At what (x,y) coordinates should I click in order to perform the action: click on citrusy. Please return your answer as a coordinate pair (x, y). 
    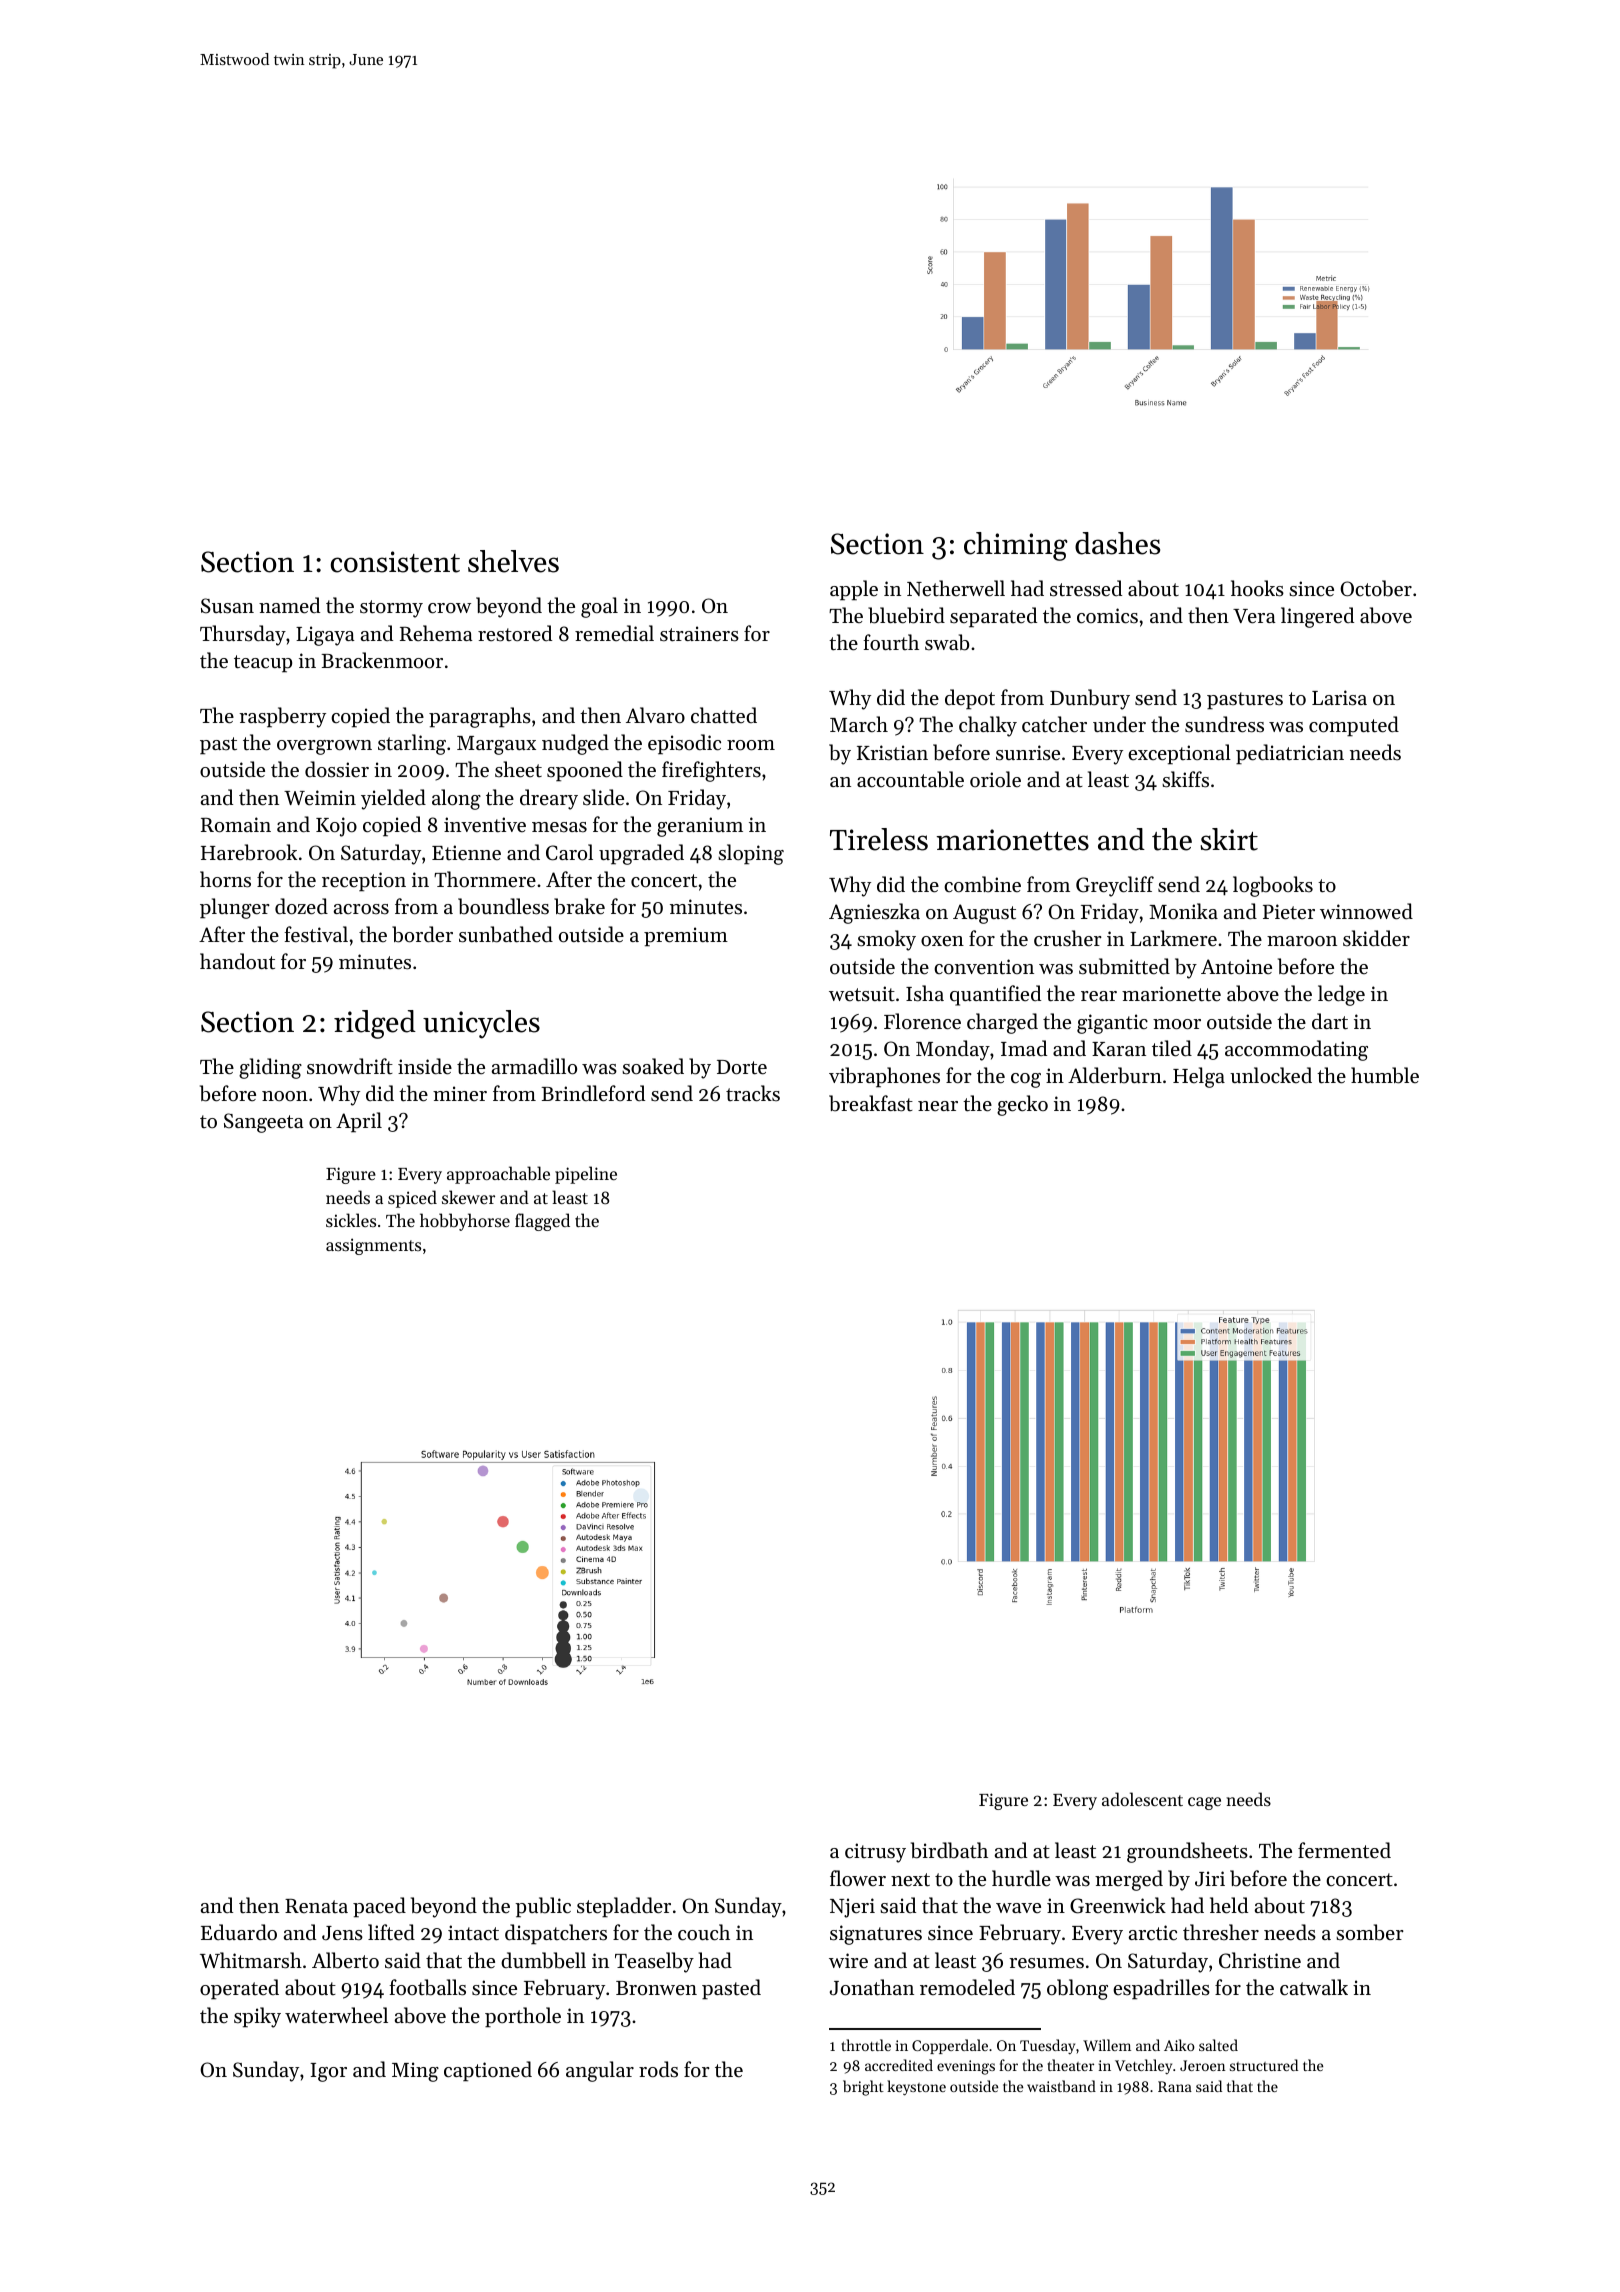
    Looking at the image, I should click on (875, 1853).
